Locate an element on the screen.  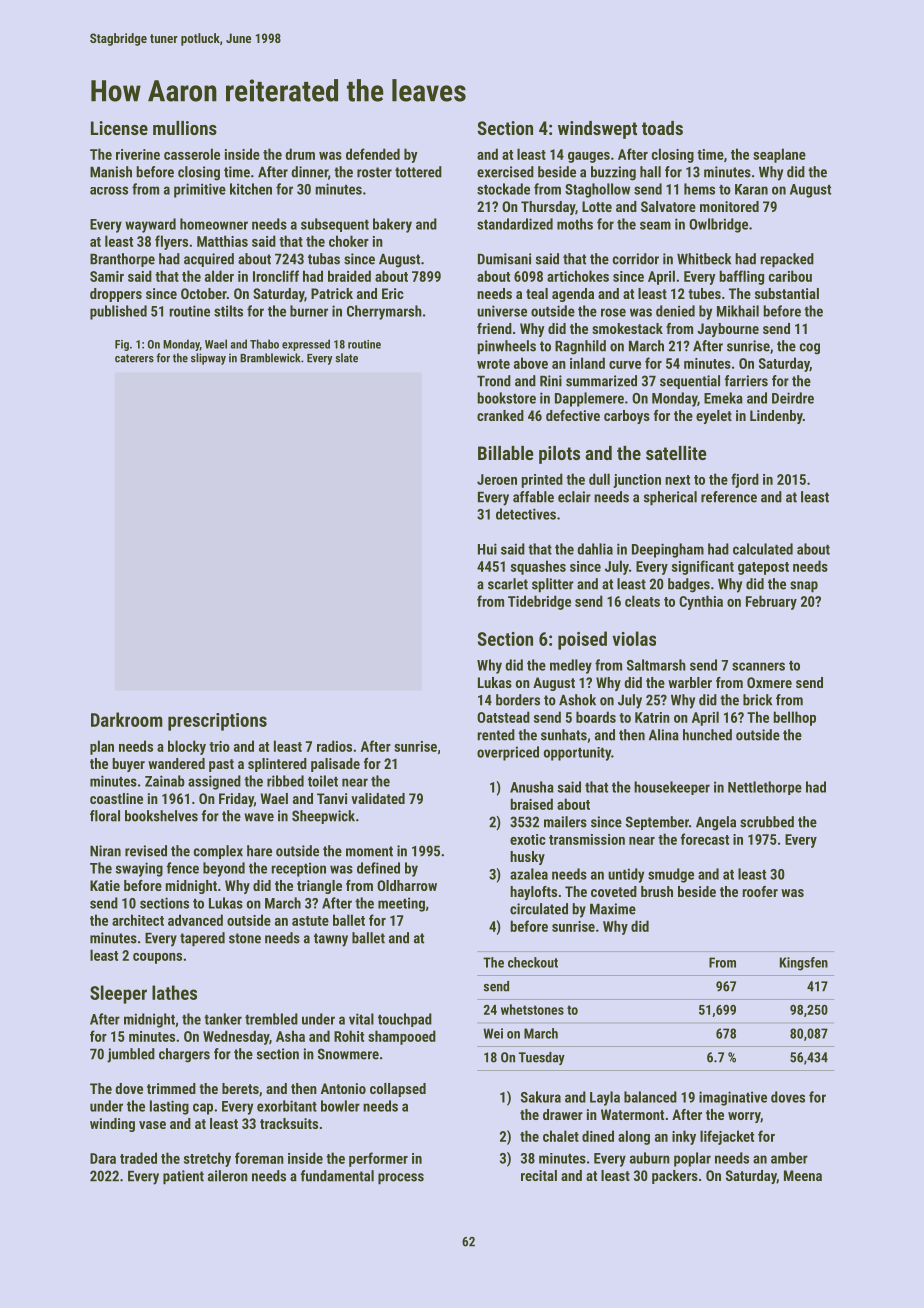
significant is located at coordinates (703, 567).
